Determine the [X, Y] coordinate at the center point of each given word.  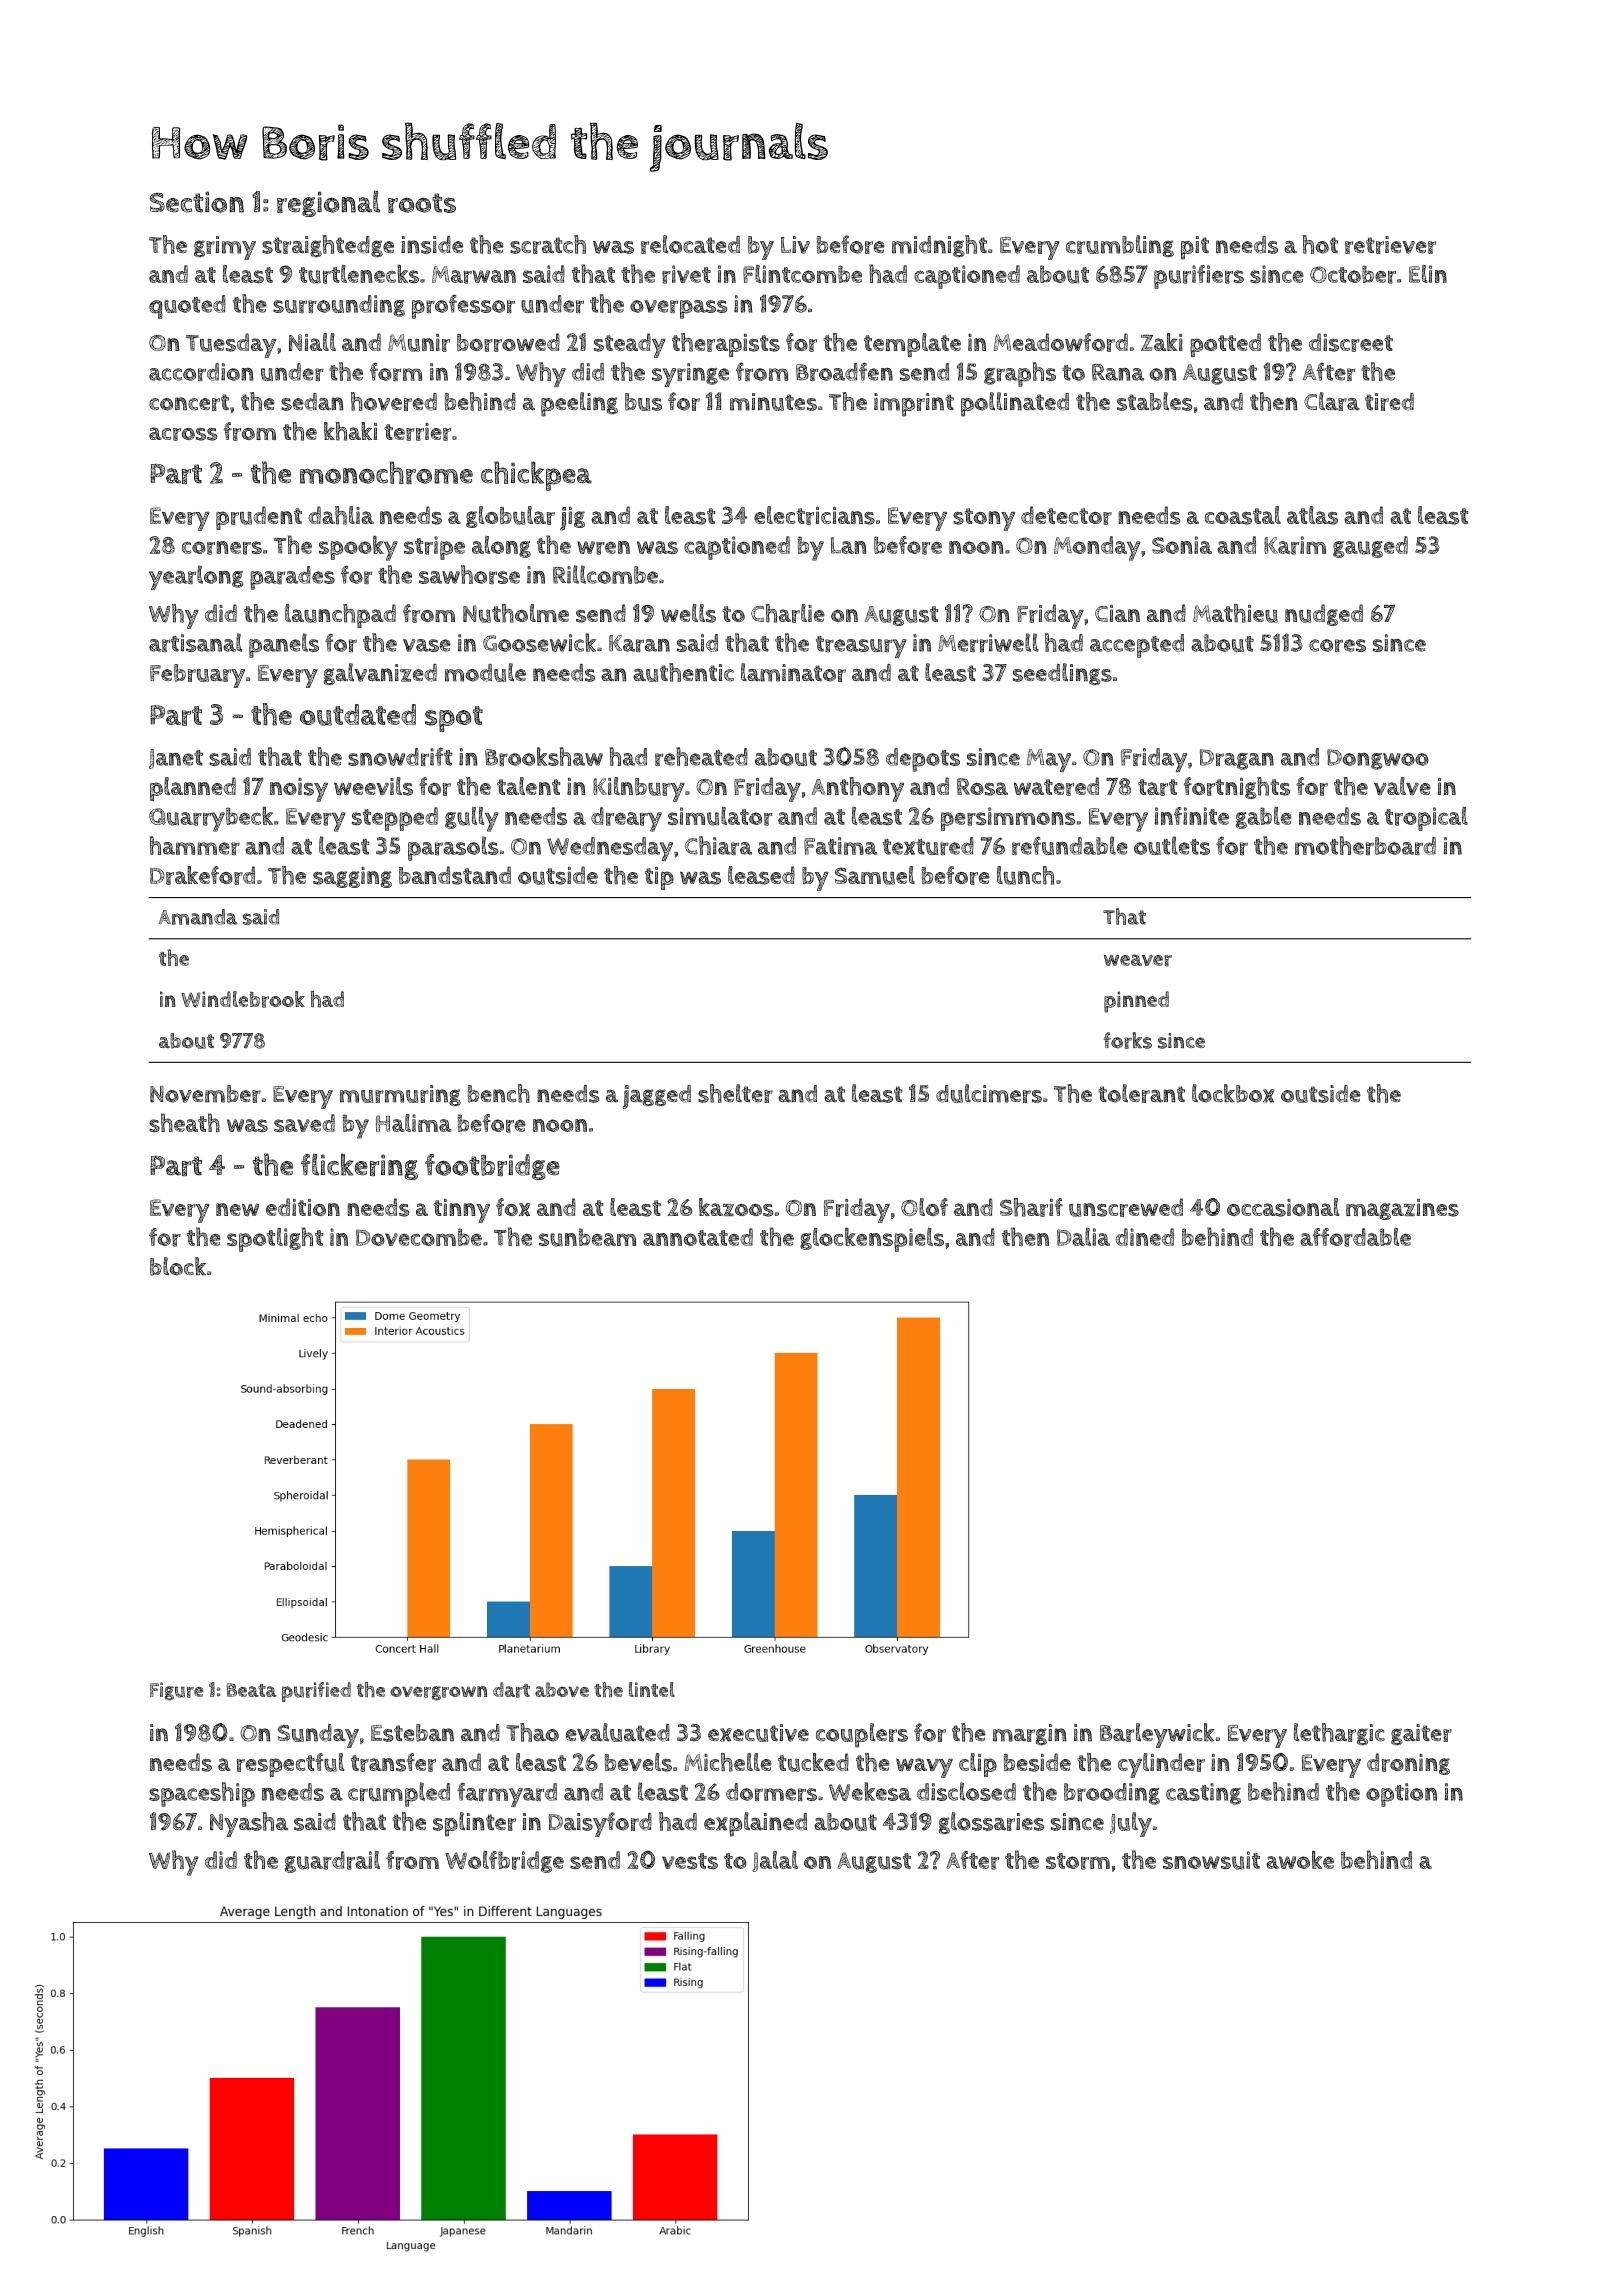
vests [690, 1861]
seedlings [1062, 674]
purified [316, 1692]
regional [328, 204]
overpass [678, 309]
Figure [176, 1691]
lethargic [1339, 1734]
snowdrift [400, 756]
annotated [698, 1237]
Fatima [840, 846]
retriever [1390, 245]
